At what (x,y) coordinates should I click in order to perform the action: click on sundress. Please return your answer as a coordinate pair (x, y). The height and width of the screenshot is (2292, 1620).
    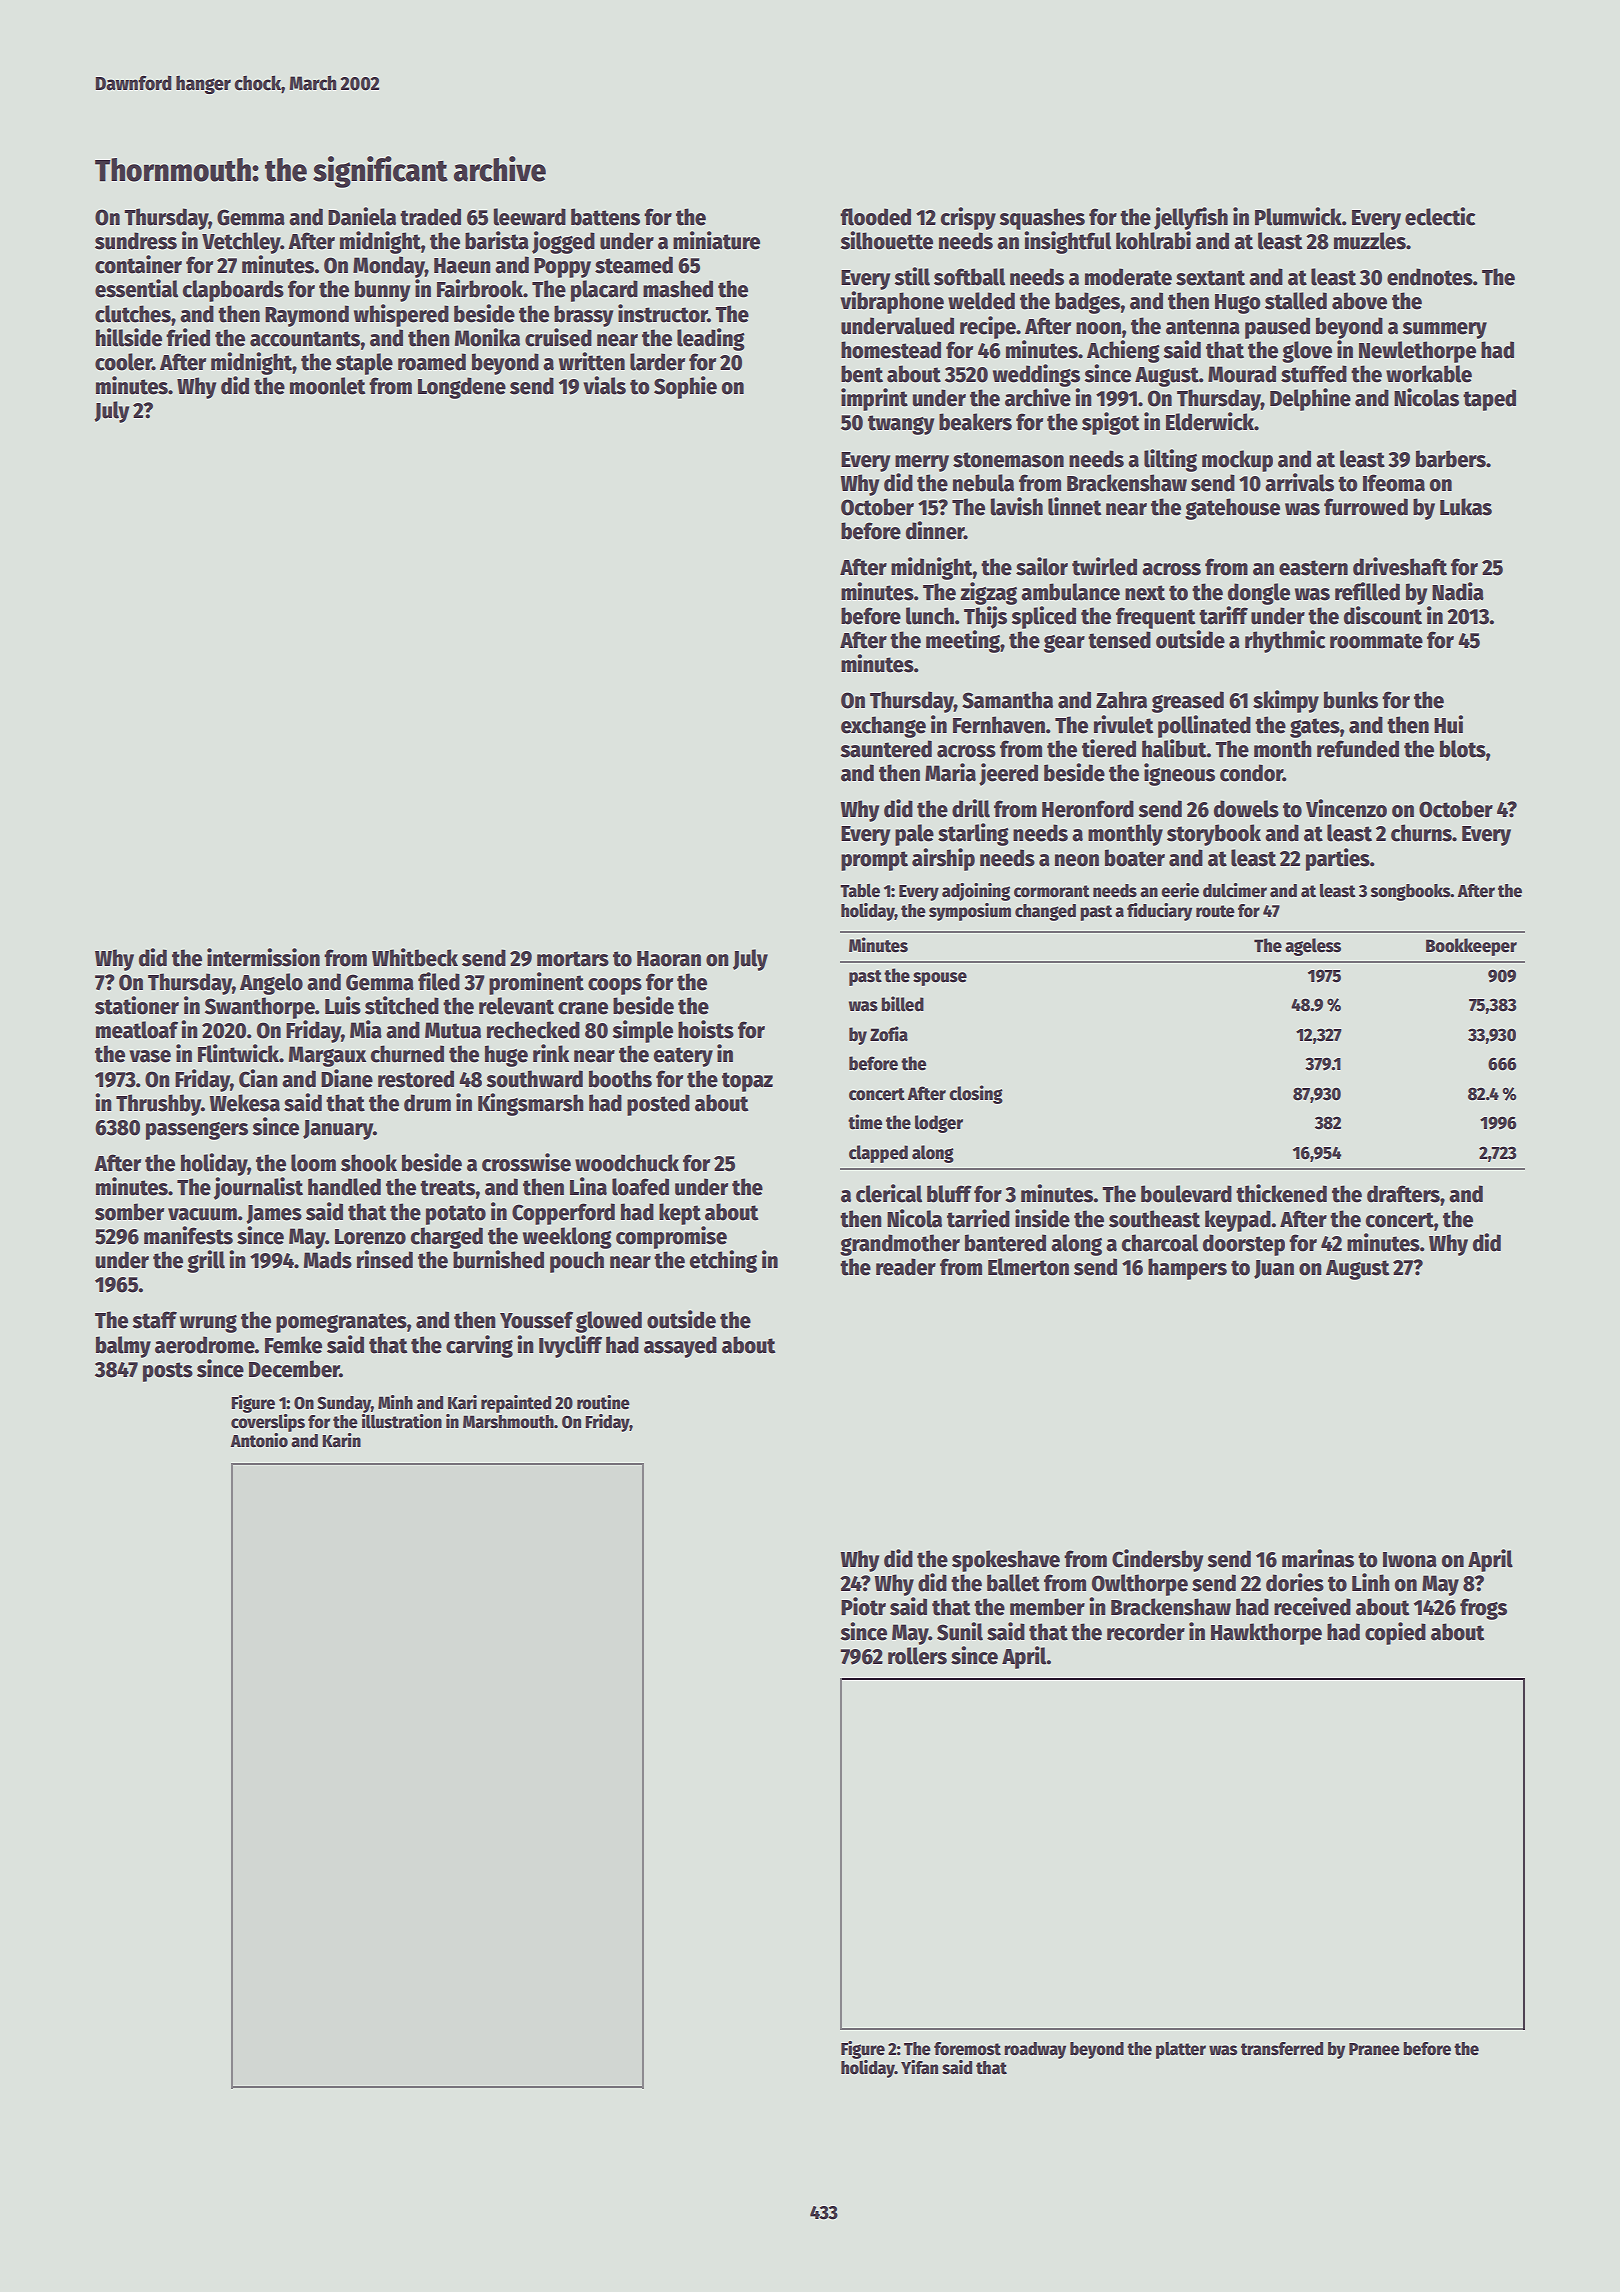
    Looking at the image, I should click on (136, 241).
